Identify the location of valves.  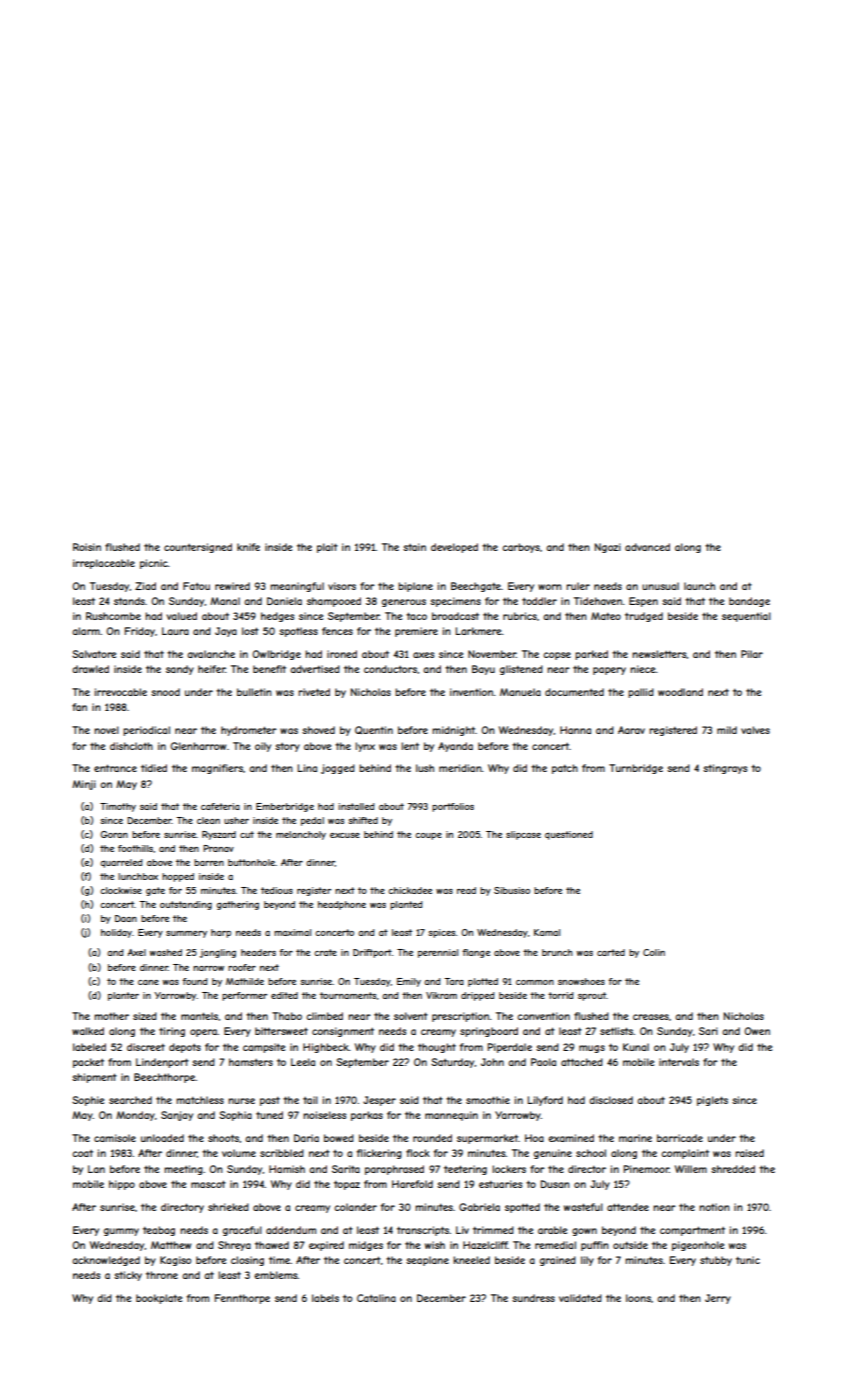
(755, 730).
